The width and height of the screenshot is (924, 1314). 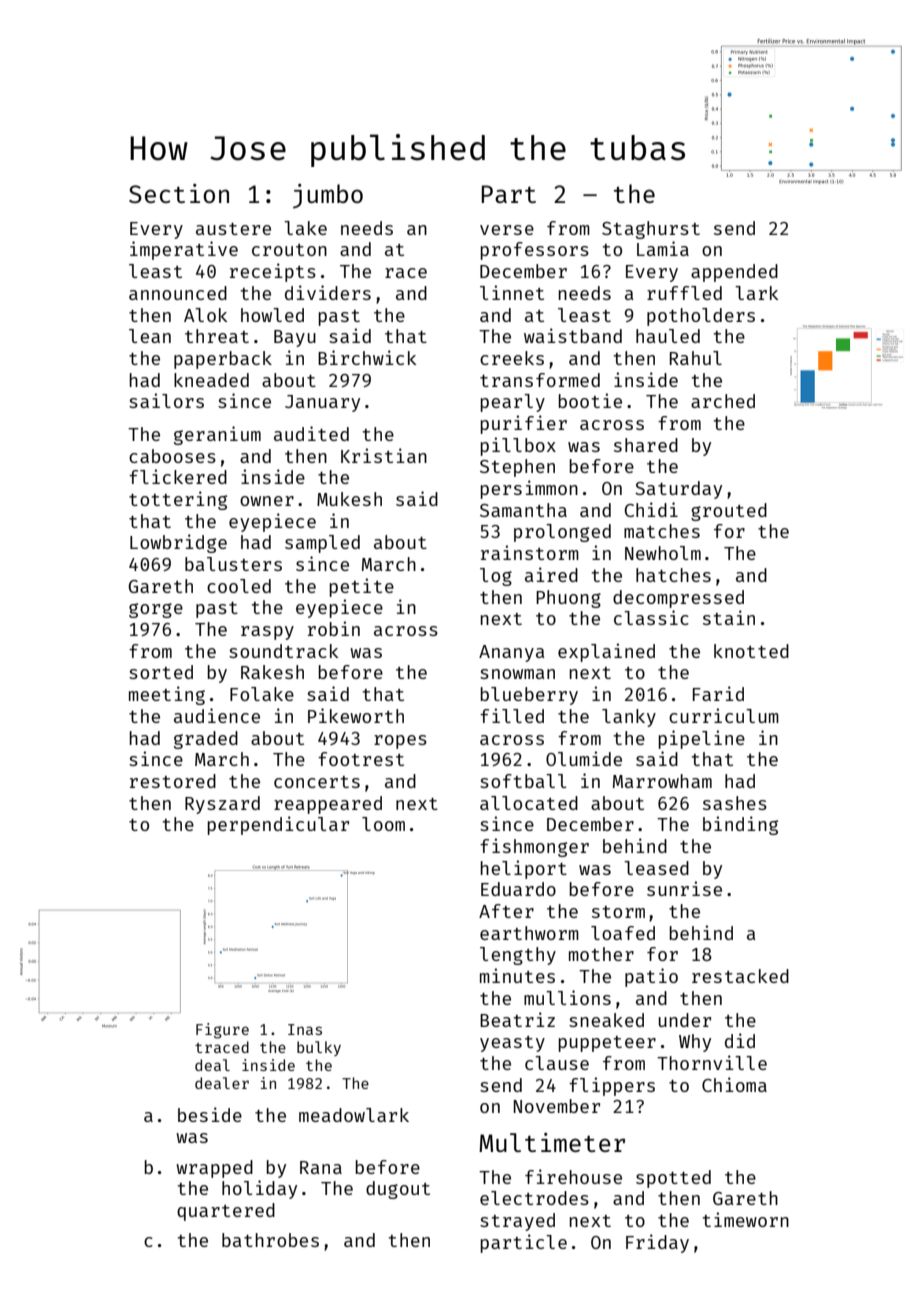 I want to click on bathrobes, so click(x=270, y=1240).
